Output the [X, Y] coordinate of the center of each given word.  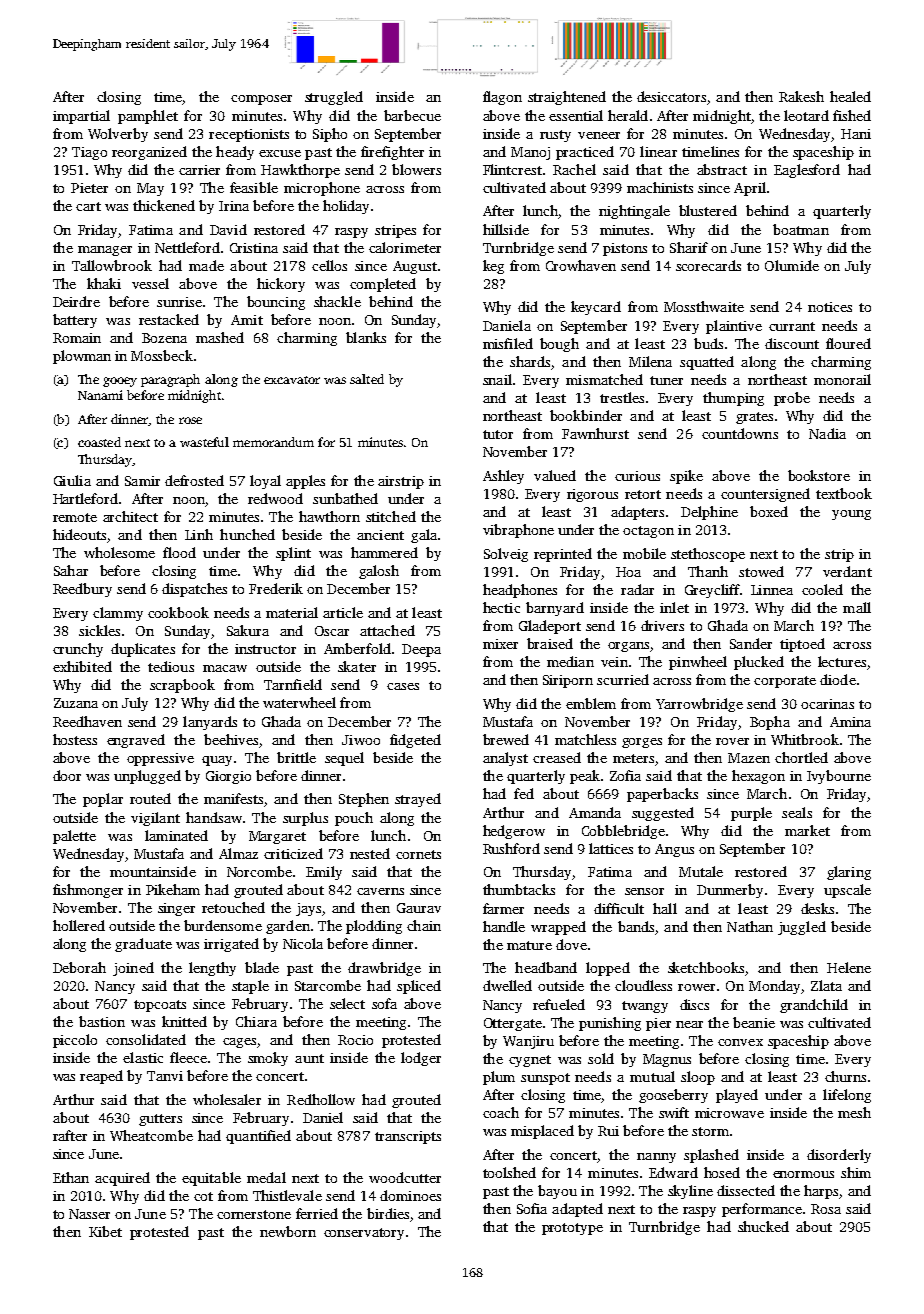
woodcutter [405, 1177]
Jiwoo [361, 740]
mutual [652, 1076]
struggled [334, 98]
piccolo [75, 1041]
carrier [199, 170]
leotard [806, 115]
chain [424, 925]
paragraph [170, 380]
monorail [842, 379]
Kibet [105, 1231]
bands [636, 926]
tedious [171, 666]
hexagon [758, 777]
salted [367, 379]
